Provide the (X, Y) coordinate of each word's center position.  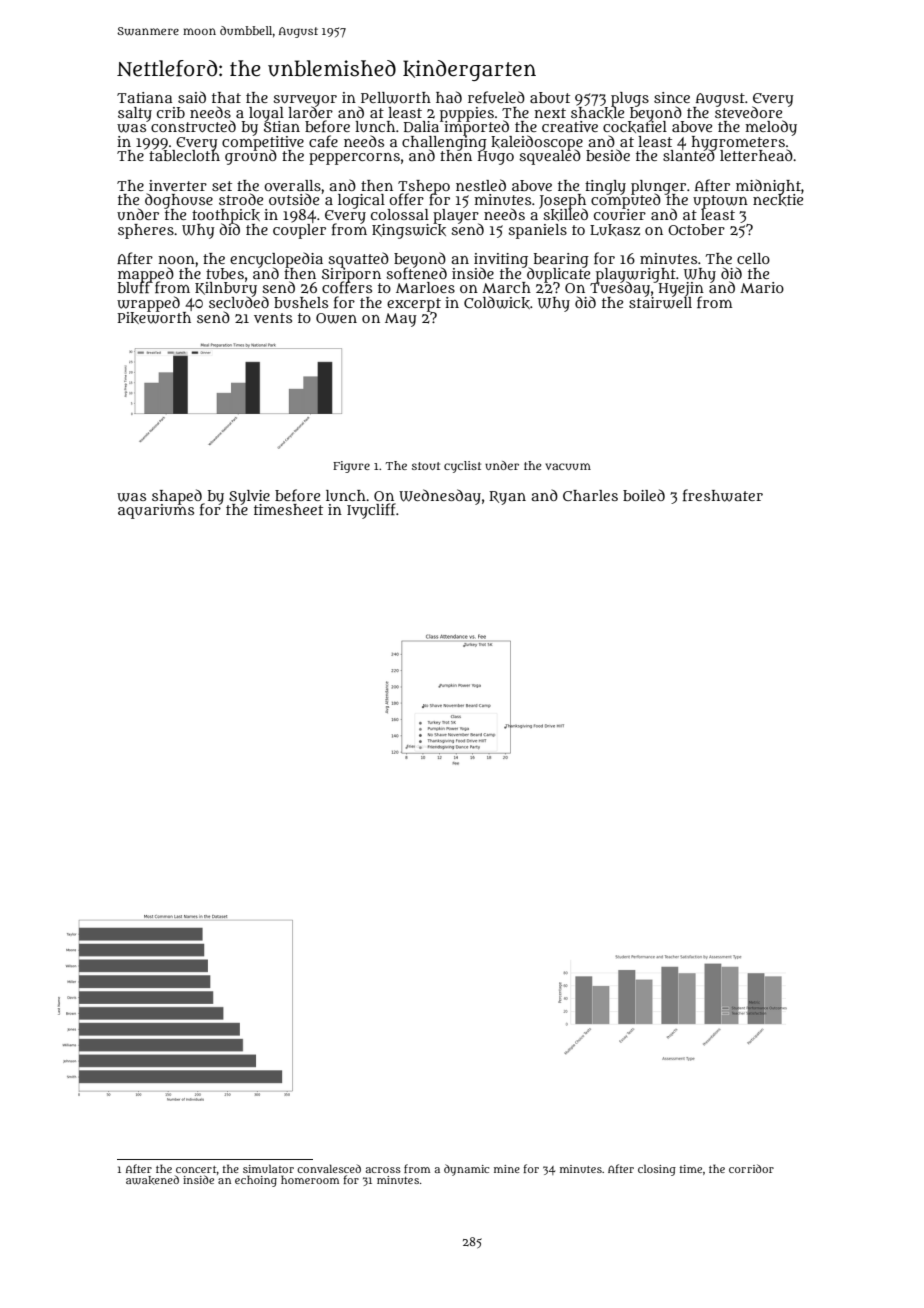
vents (273, 318)
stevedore (748, 112)
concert (196, 1169)
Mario (762, 287)
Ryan (507, 498)
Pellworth (396, 98)
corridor (751, 1168)
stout (426, 466)
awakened (152, 1180)
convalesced (329, 1168)
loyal (266, 114)
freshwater (723, 495)
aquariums (156, 511)
